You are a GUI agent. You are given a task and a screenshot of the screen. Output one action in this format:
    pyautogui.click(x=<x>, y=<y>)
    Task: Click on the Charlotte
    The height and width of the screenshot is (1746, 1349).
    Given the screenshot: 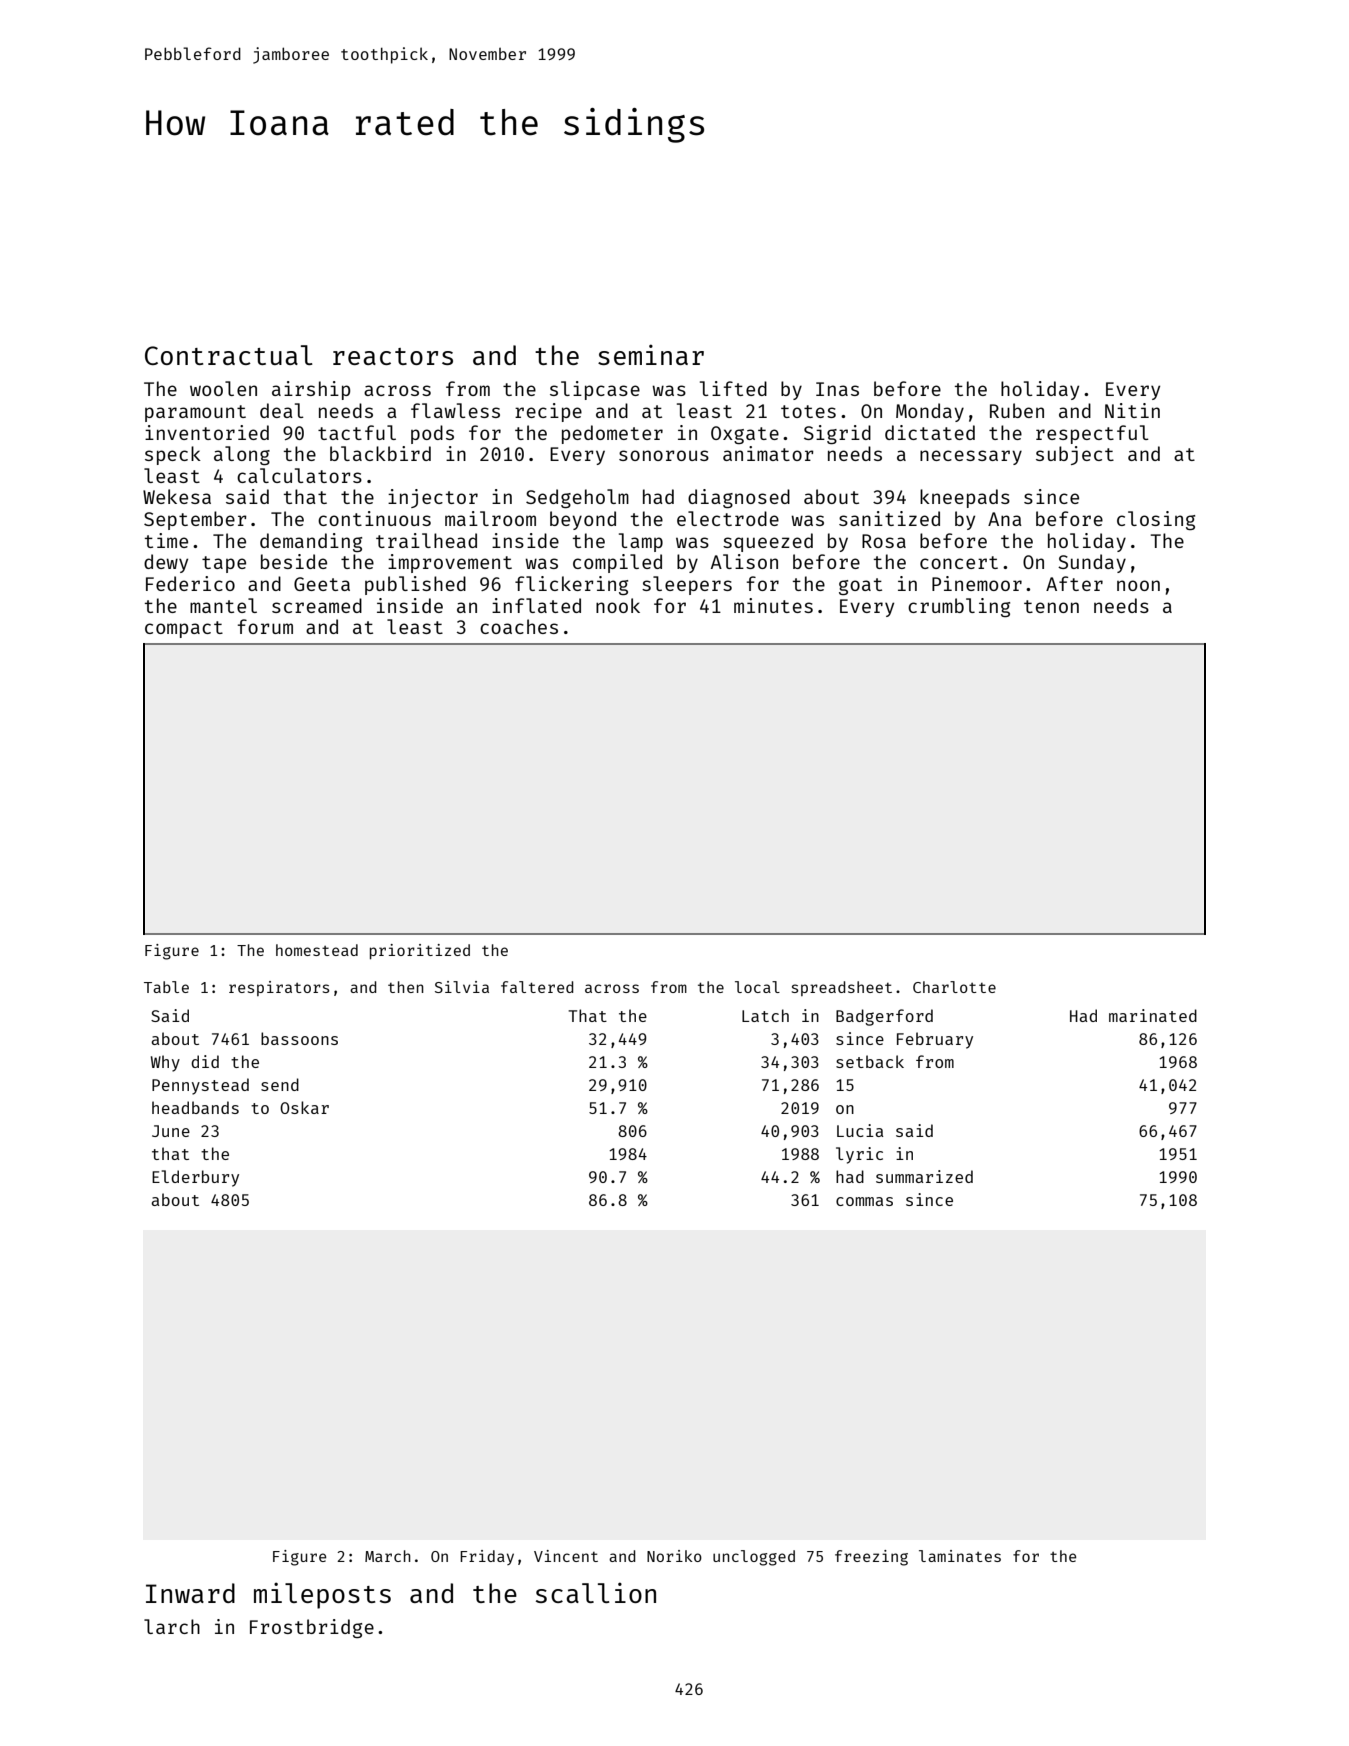 What is the action you would take?
    pyautogui.click(x=954, y=987)
